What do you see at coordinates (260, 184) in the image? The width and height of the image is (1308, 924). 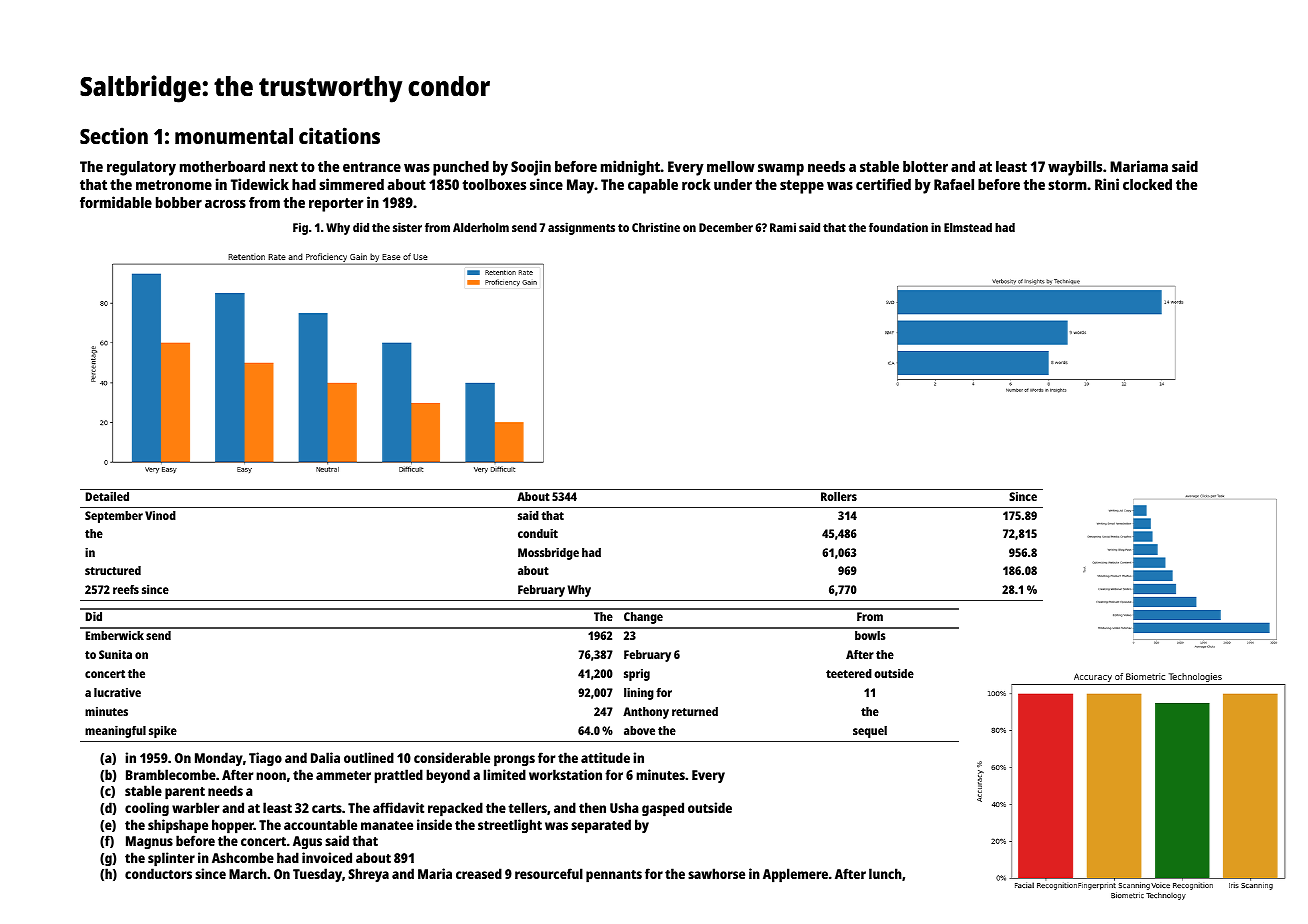 I see `Tidewick` at bounding box center [260, 184].
